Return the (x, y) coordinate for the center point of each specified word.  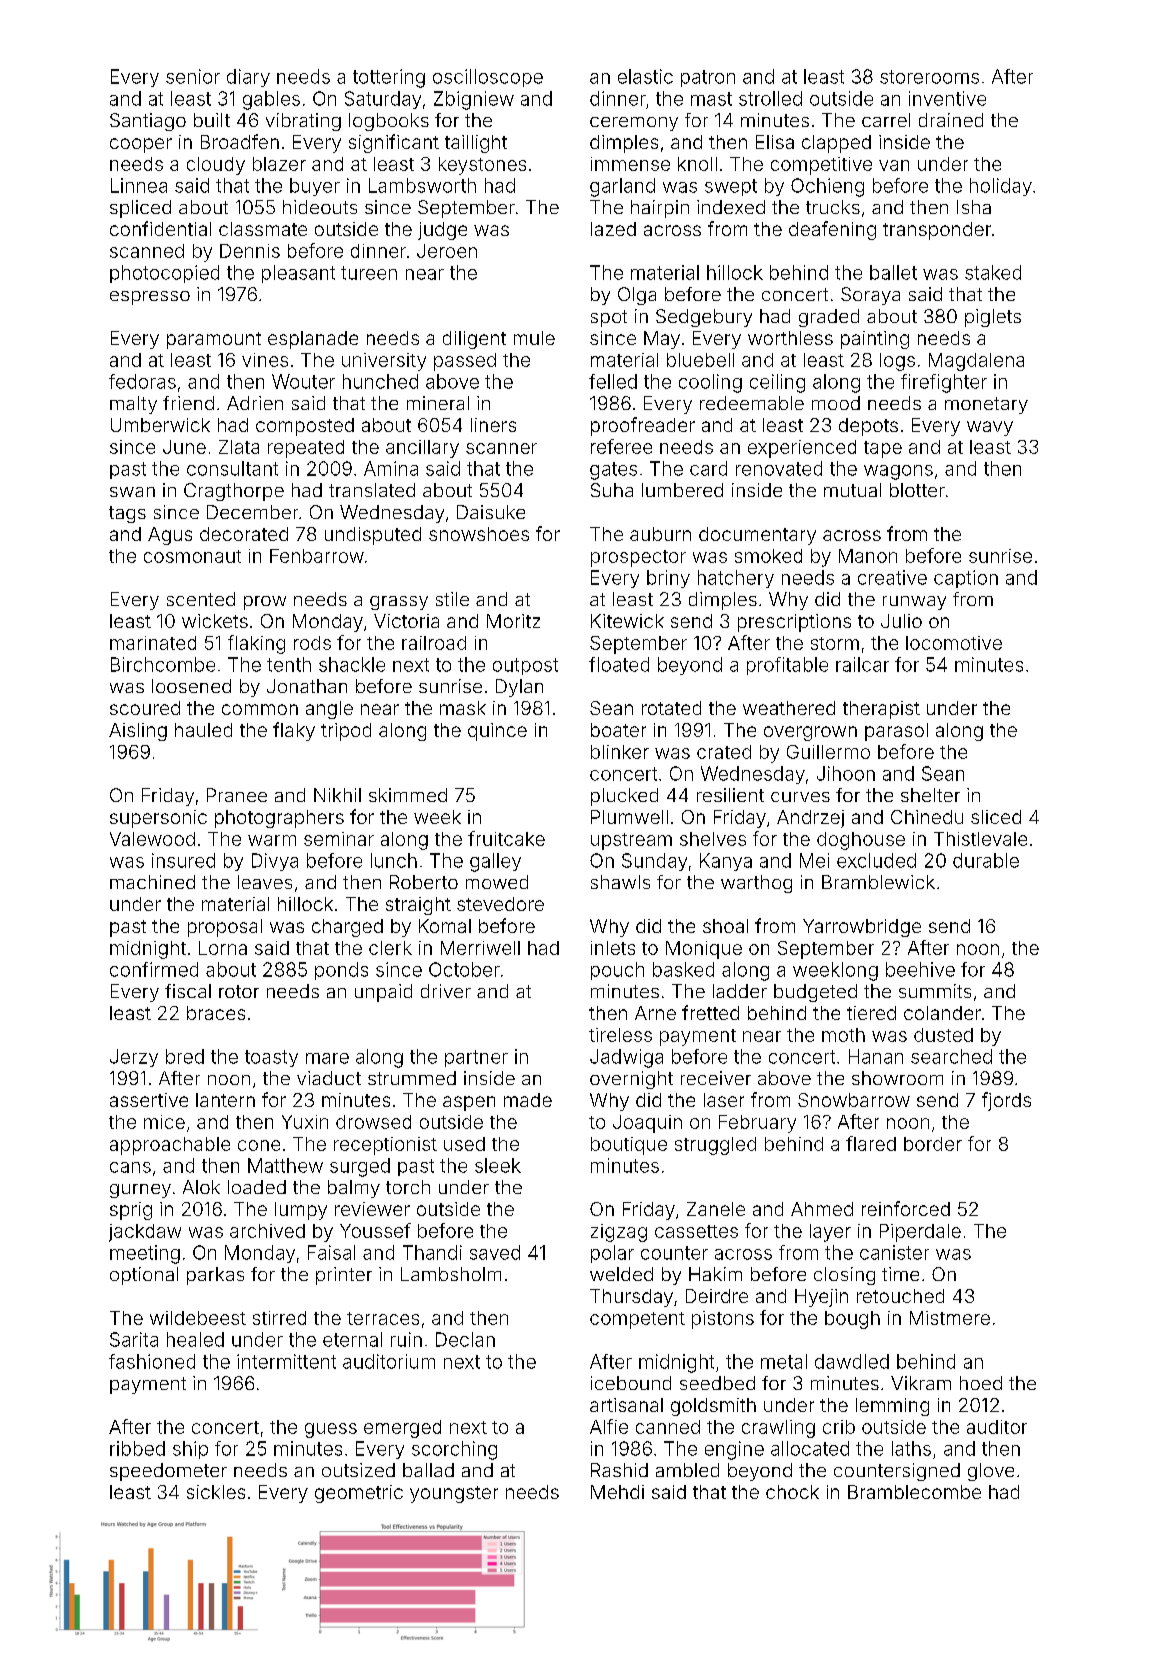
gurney (140, 1191)
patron (708, 78)
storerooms (929, 77)
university (384, 362)
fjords (1006, 1101)
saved (495, 1252)
